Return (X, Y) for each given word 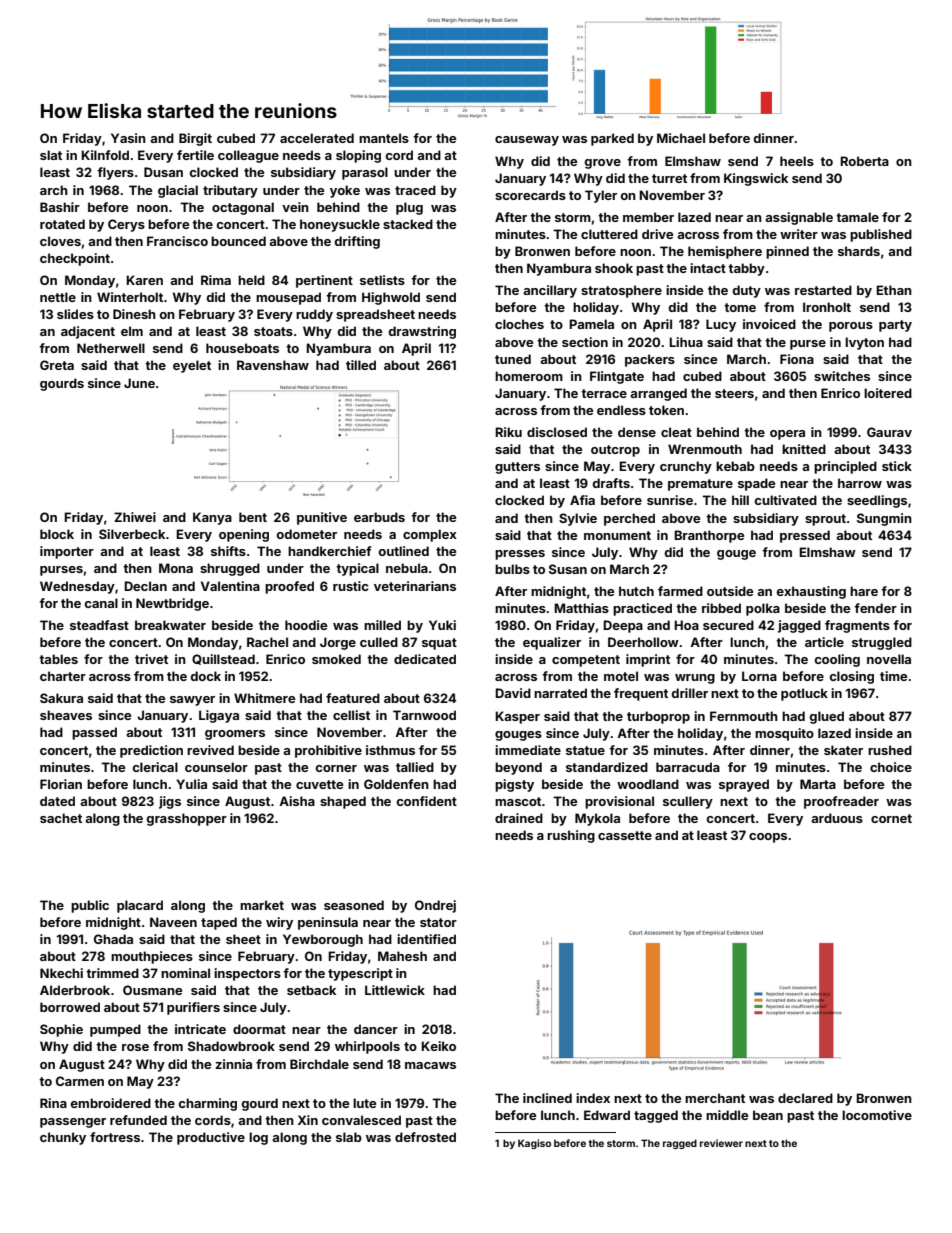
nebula (407, 568)
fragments (857, 626)
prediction (151, 751)
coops (768, 838)
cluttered (609, 234)
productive (211, 1138)
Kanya (212, 518)
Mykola (597, 819)
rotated (62, 224)
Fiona (797, 359)
